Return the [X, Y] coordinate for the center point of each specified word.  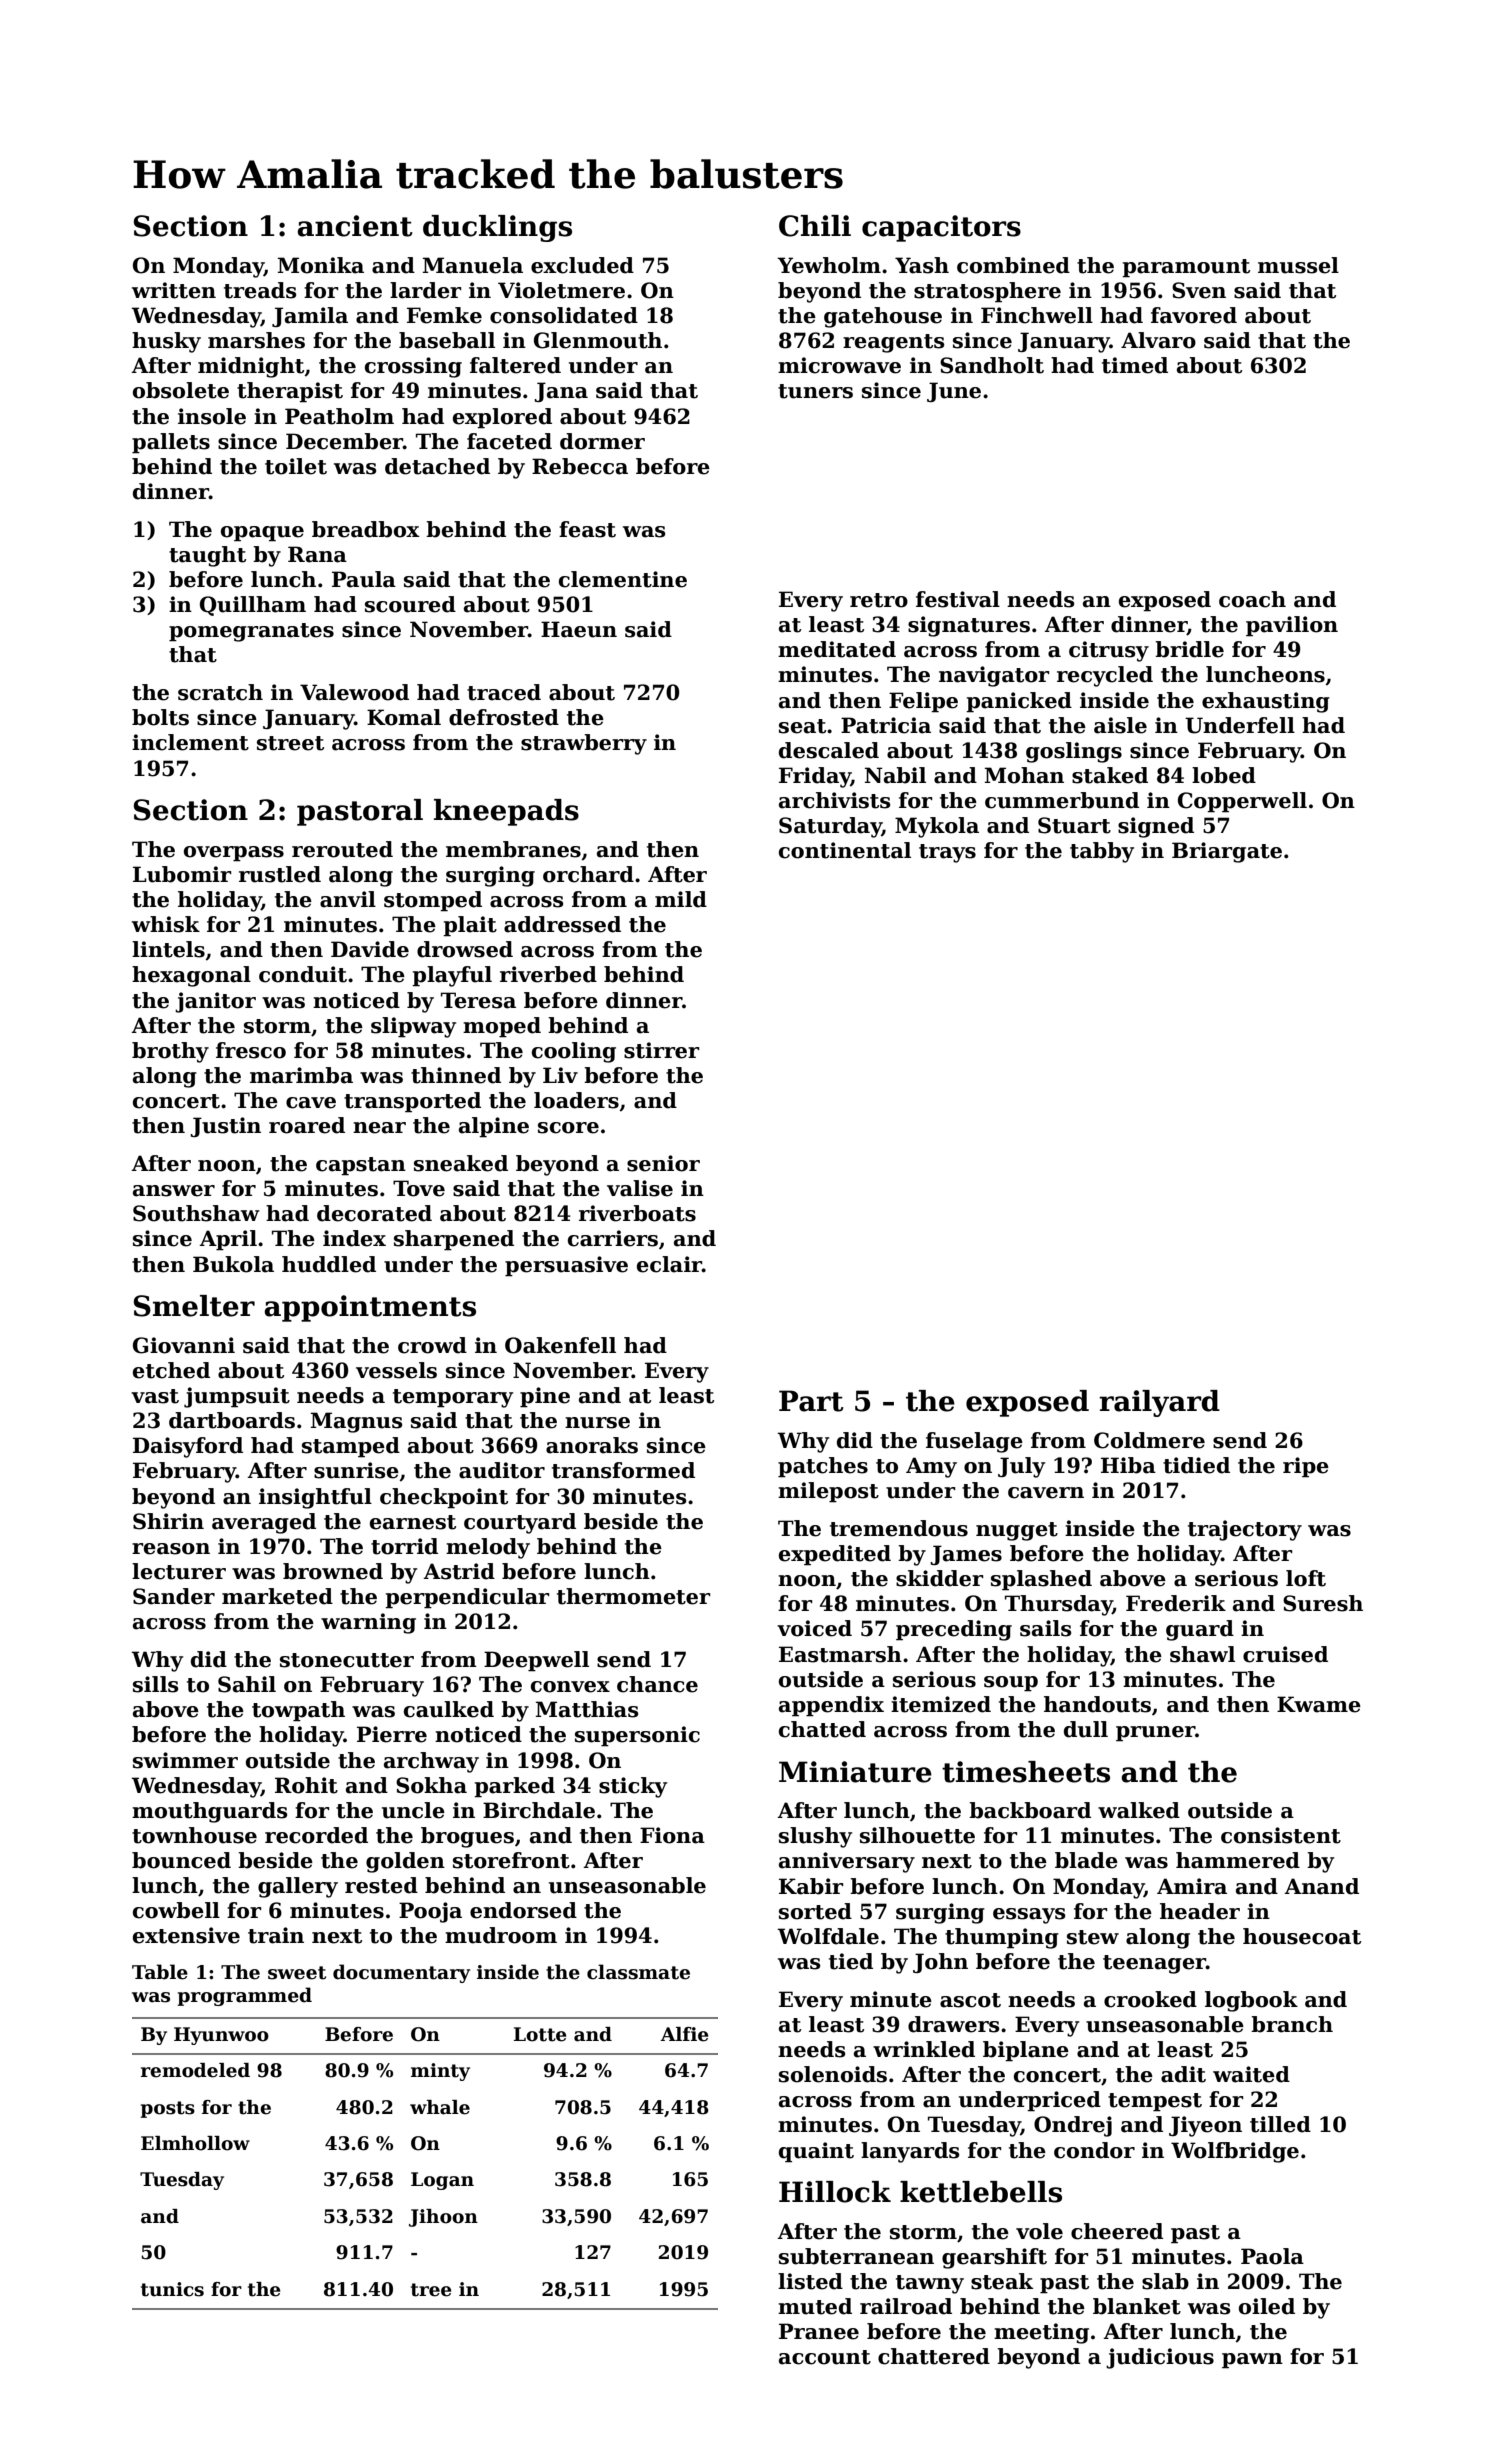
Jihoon [443, 2218]
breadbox [366, 529]
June [954, 392]
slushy [815, 1837]
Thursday [1059, 1605]
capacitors [941, 228]
